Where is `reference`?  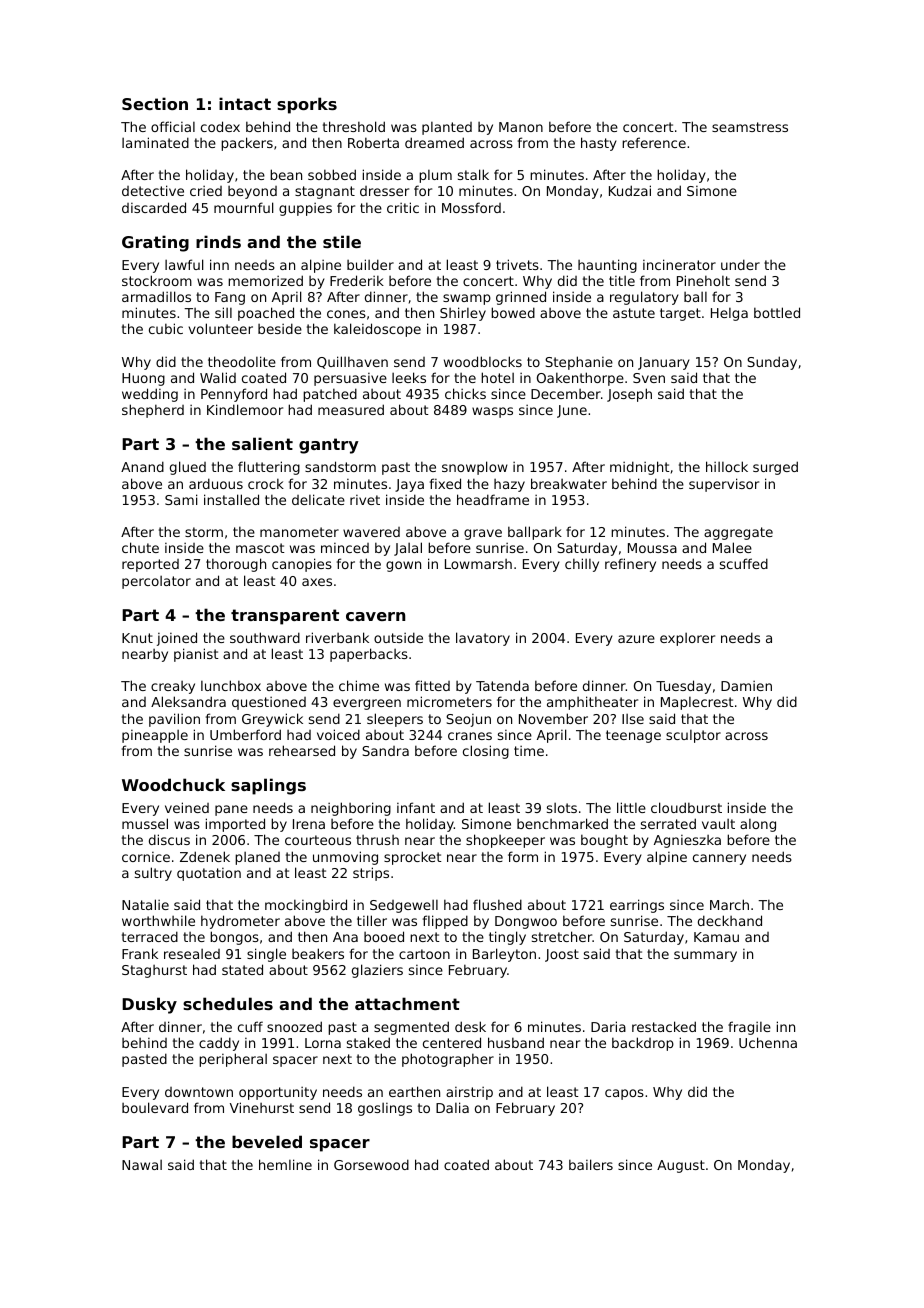 reference is located at coordinates (654, 142).
